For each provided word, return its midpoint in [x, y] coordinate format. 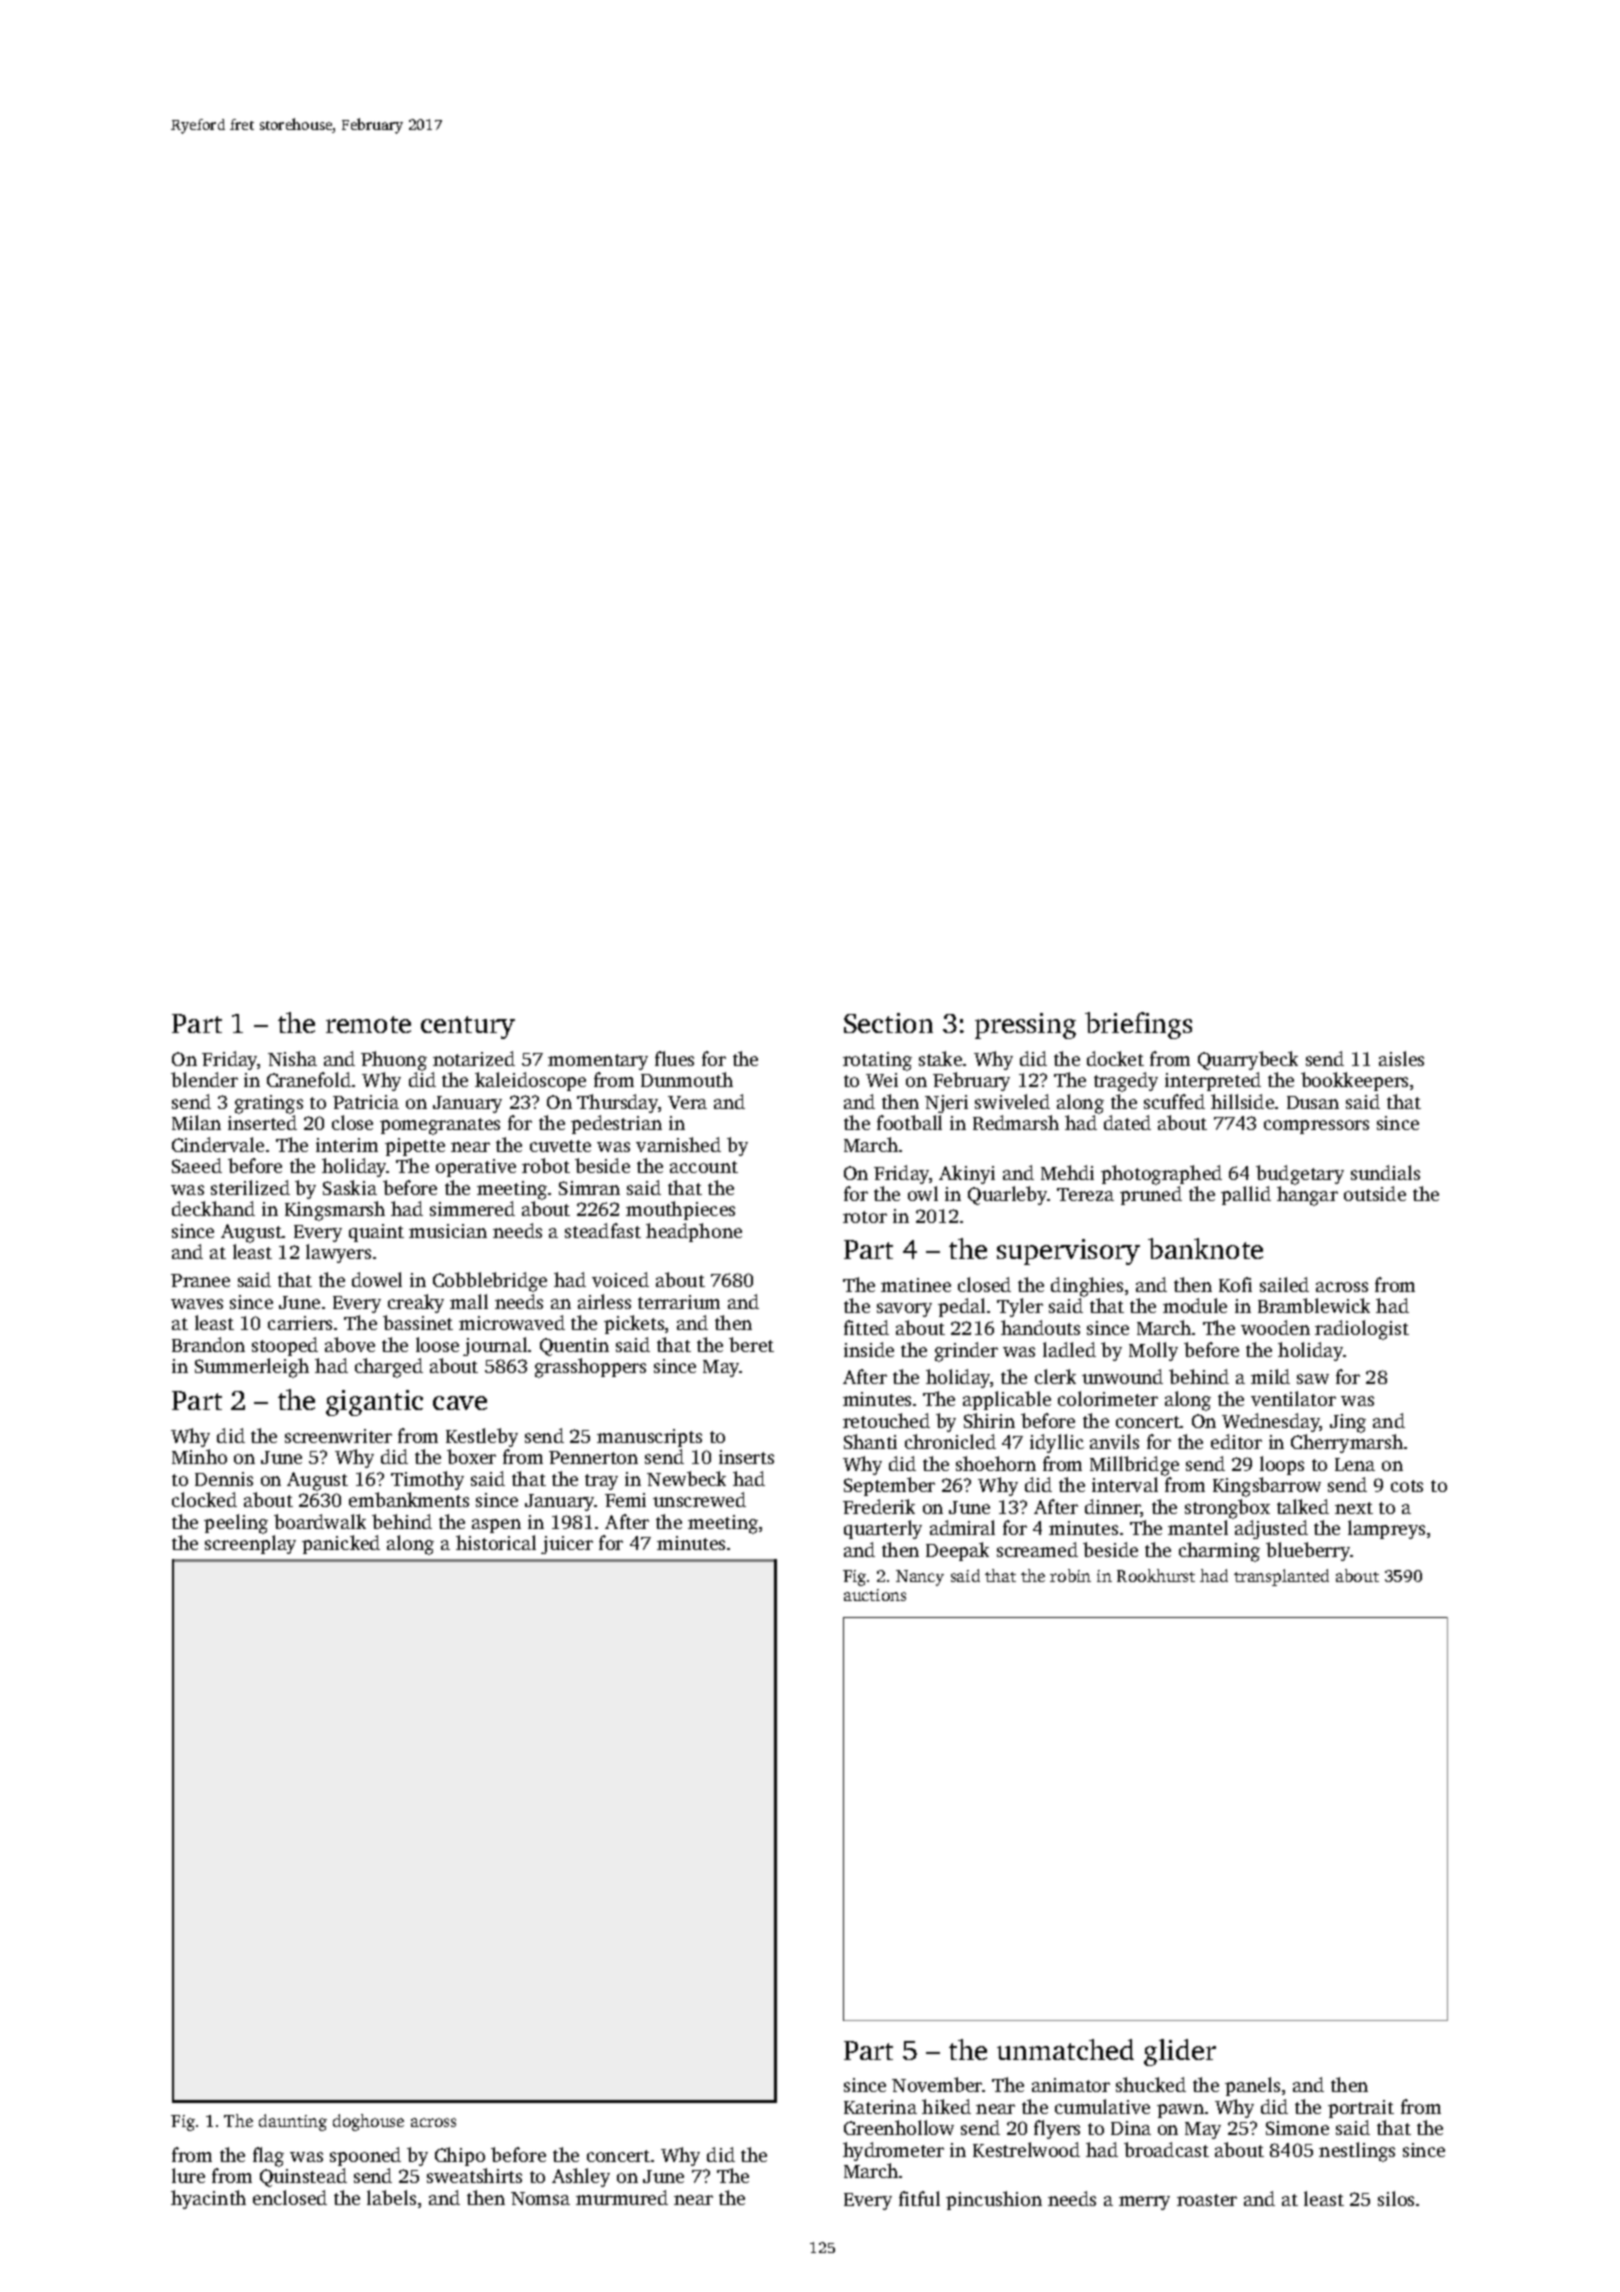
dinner [1113, 1508]
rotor [865, 1217]
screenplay [250, 1544]
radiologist [1362, 1330]
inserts [746, 1457]
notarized [474, 1058]
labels [391, 2197]
